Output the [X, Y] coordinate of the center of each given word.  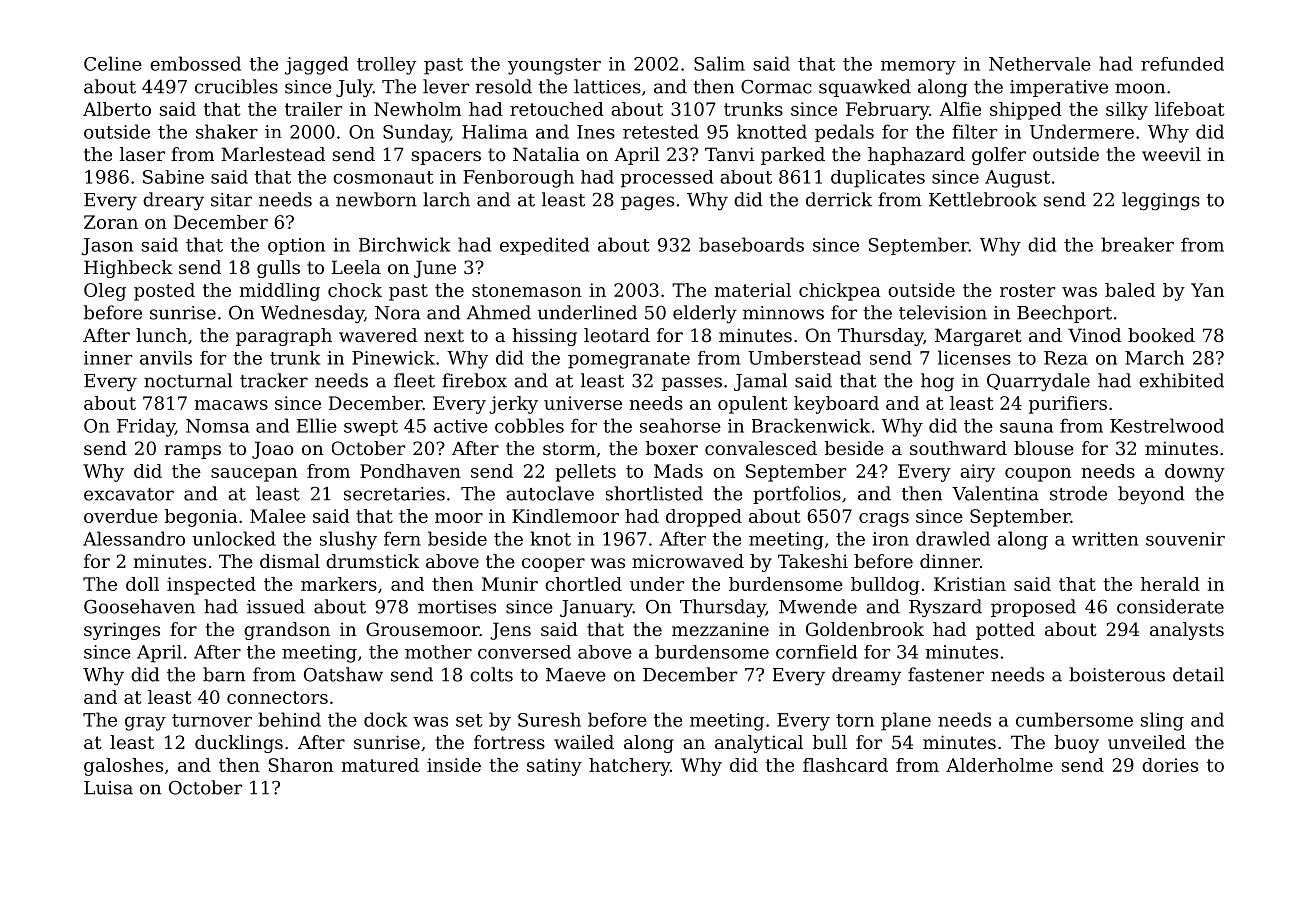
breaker [1137, 244]
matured [380, 765]
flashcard [845, 765]
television [943, 312]
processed [667, 179]
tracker [274, 380]
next [444, 335]
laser [142, 154]
